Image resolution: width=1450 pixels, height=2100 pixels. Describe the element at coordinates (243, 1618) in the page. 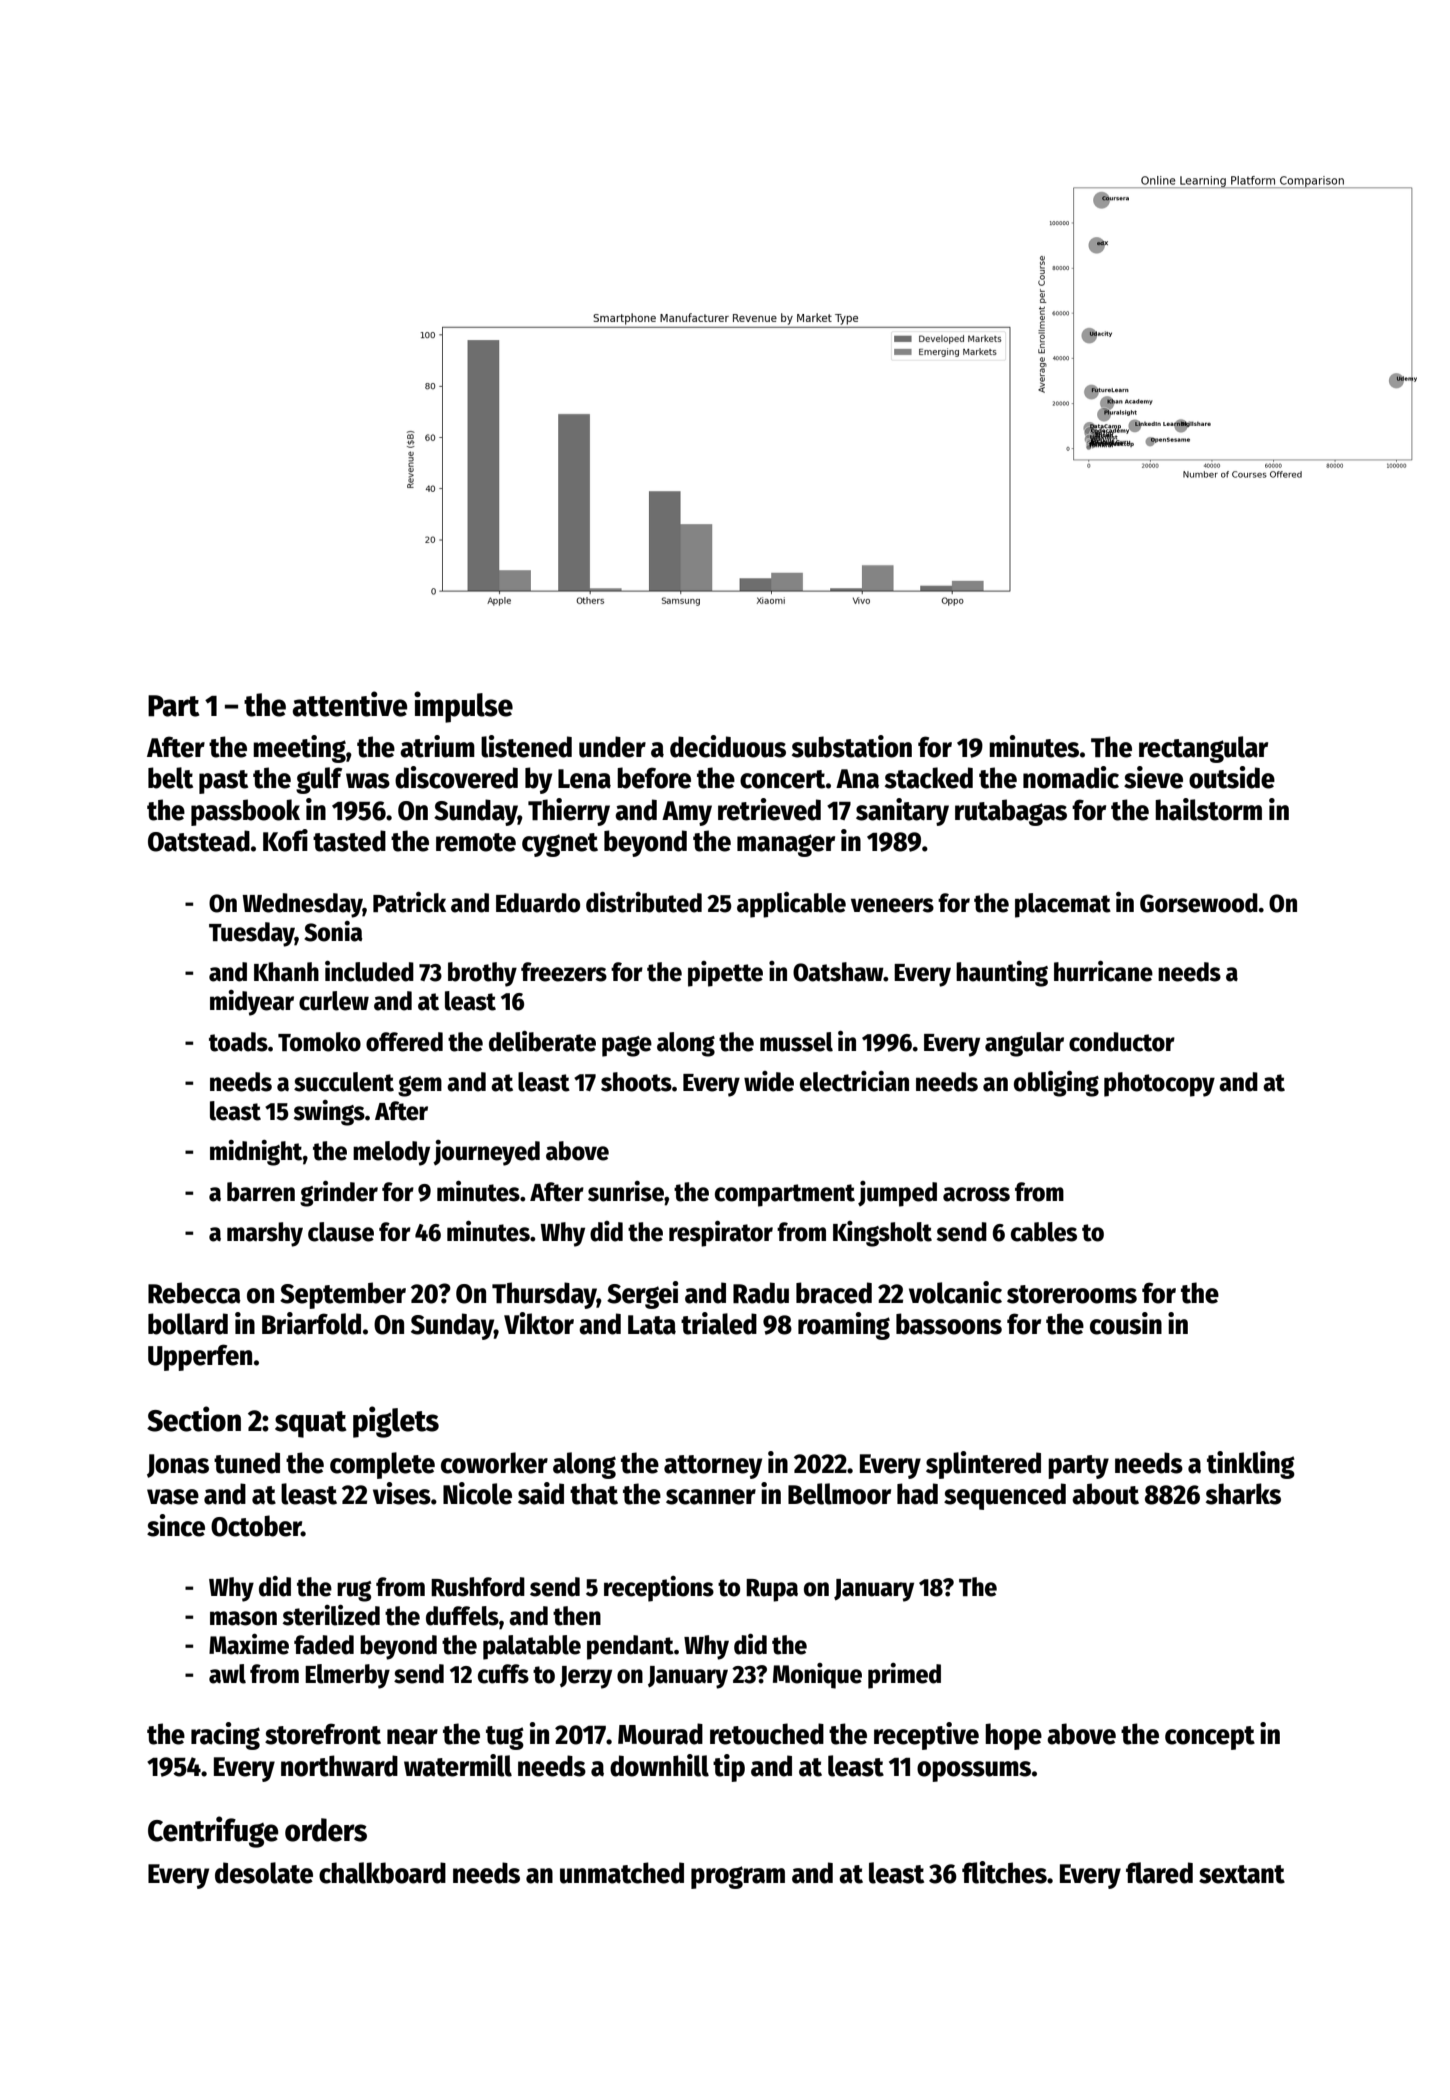

I see `mason` at that location.
